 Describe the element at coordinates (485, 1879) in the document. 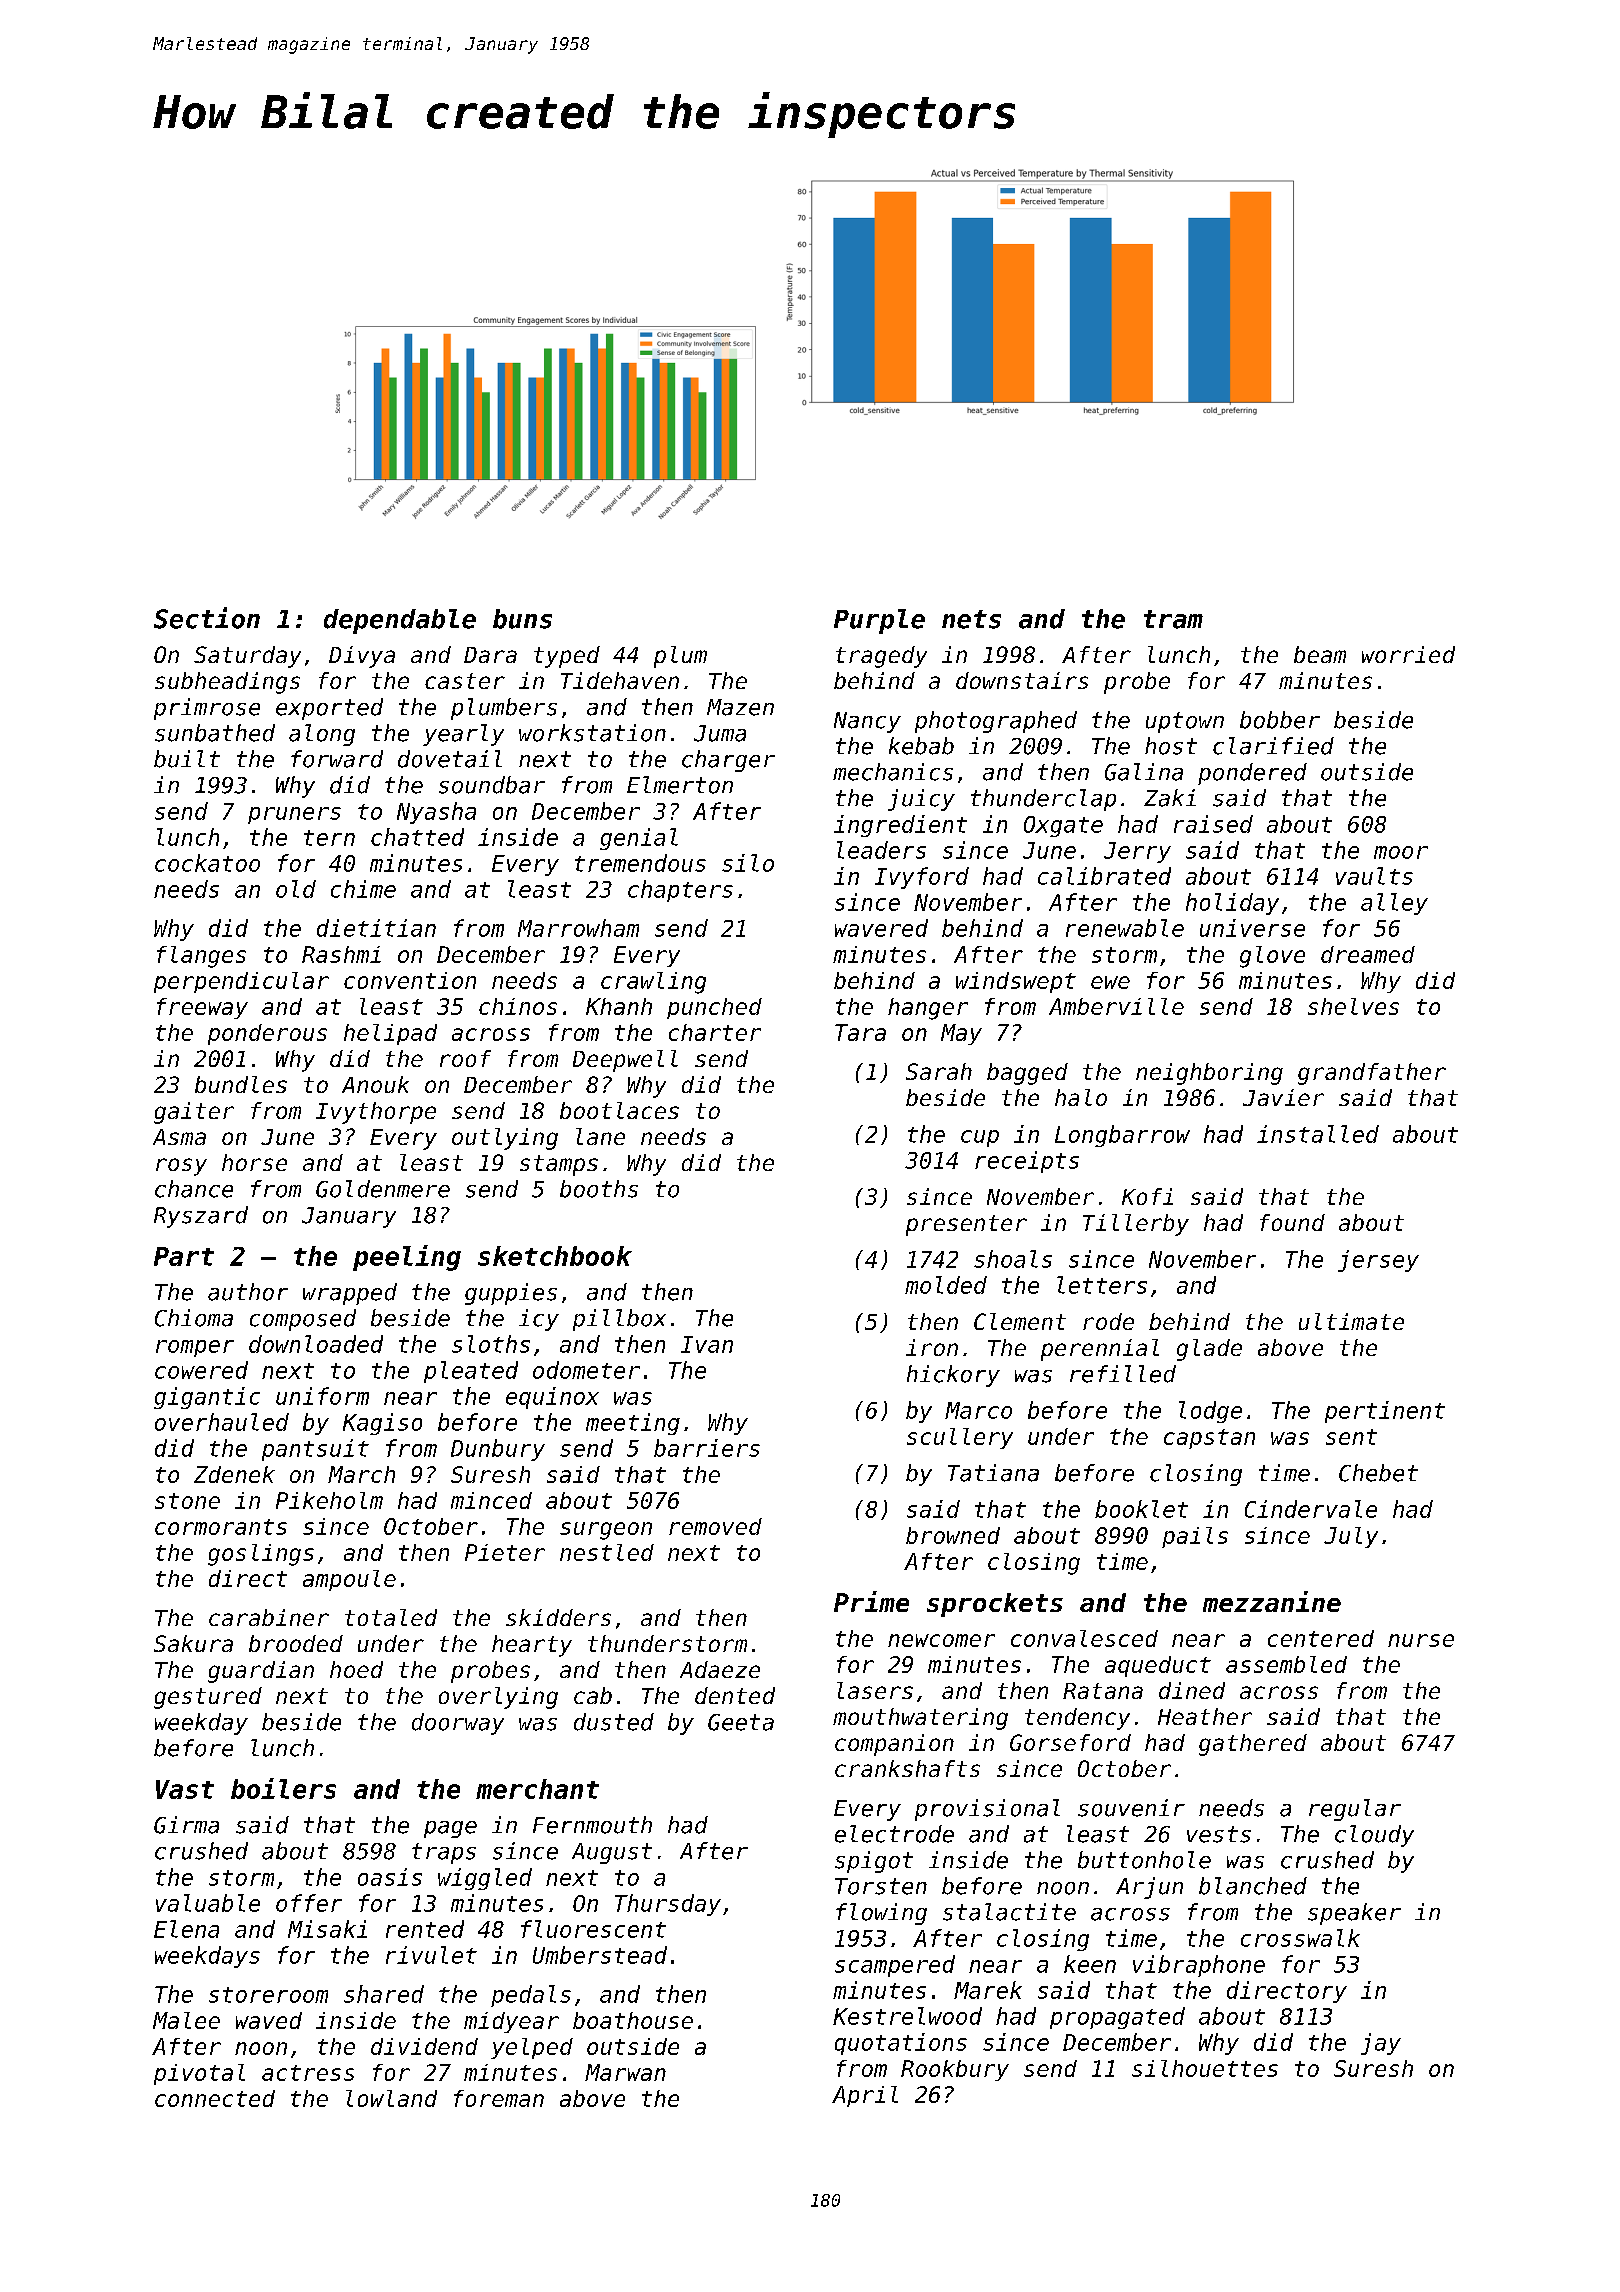

I see `wiggled` at that location.
